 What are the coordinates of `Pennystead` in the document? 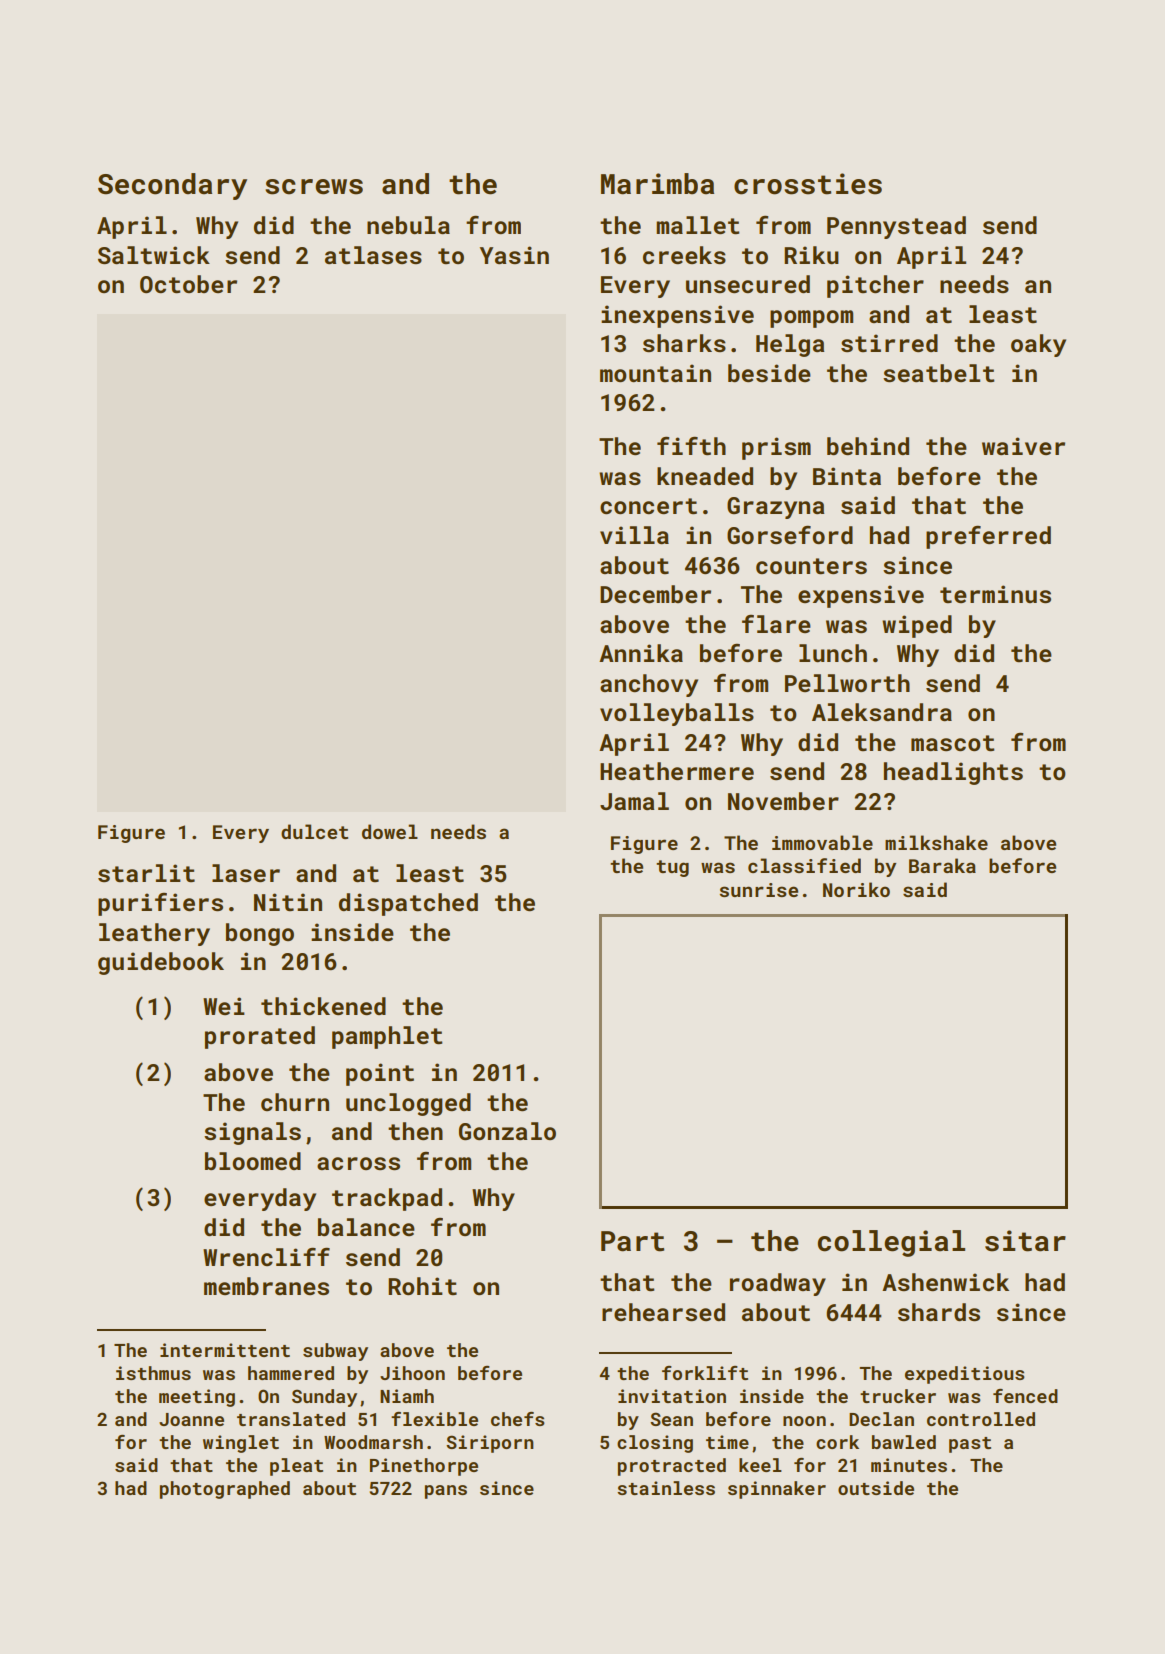 It's located at (896, 227).
